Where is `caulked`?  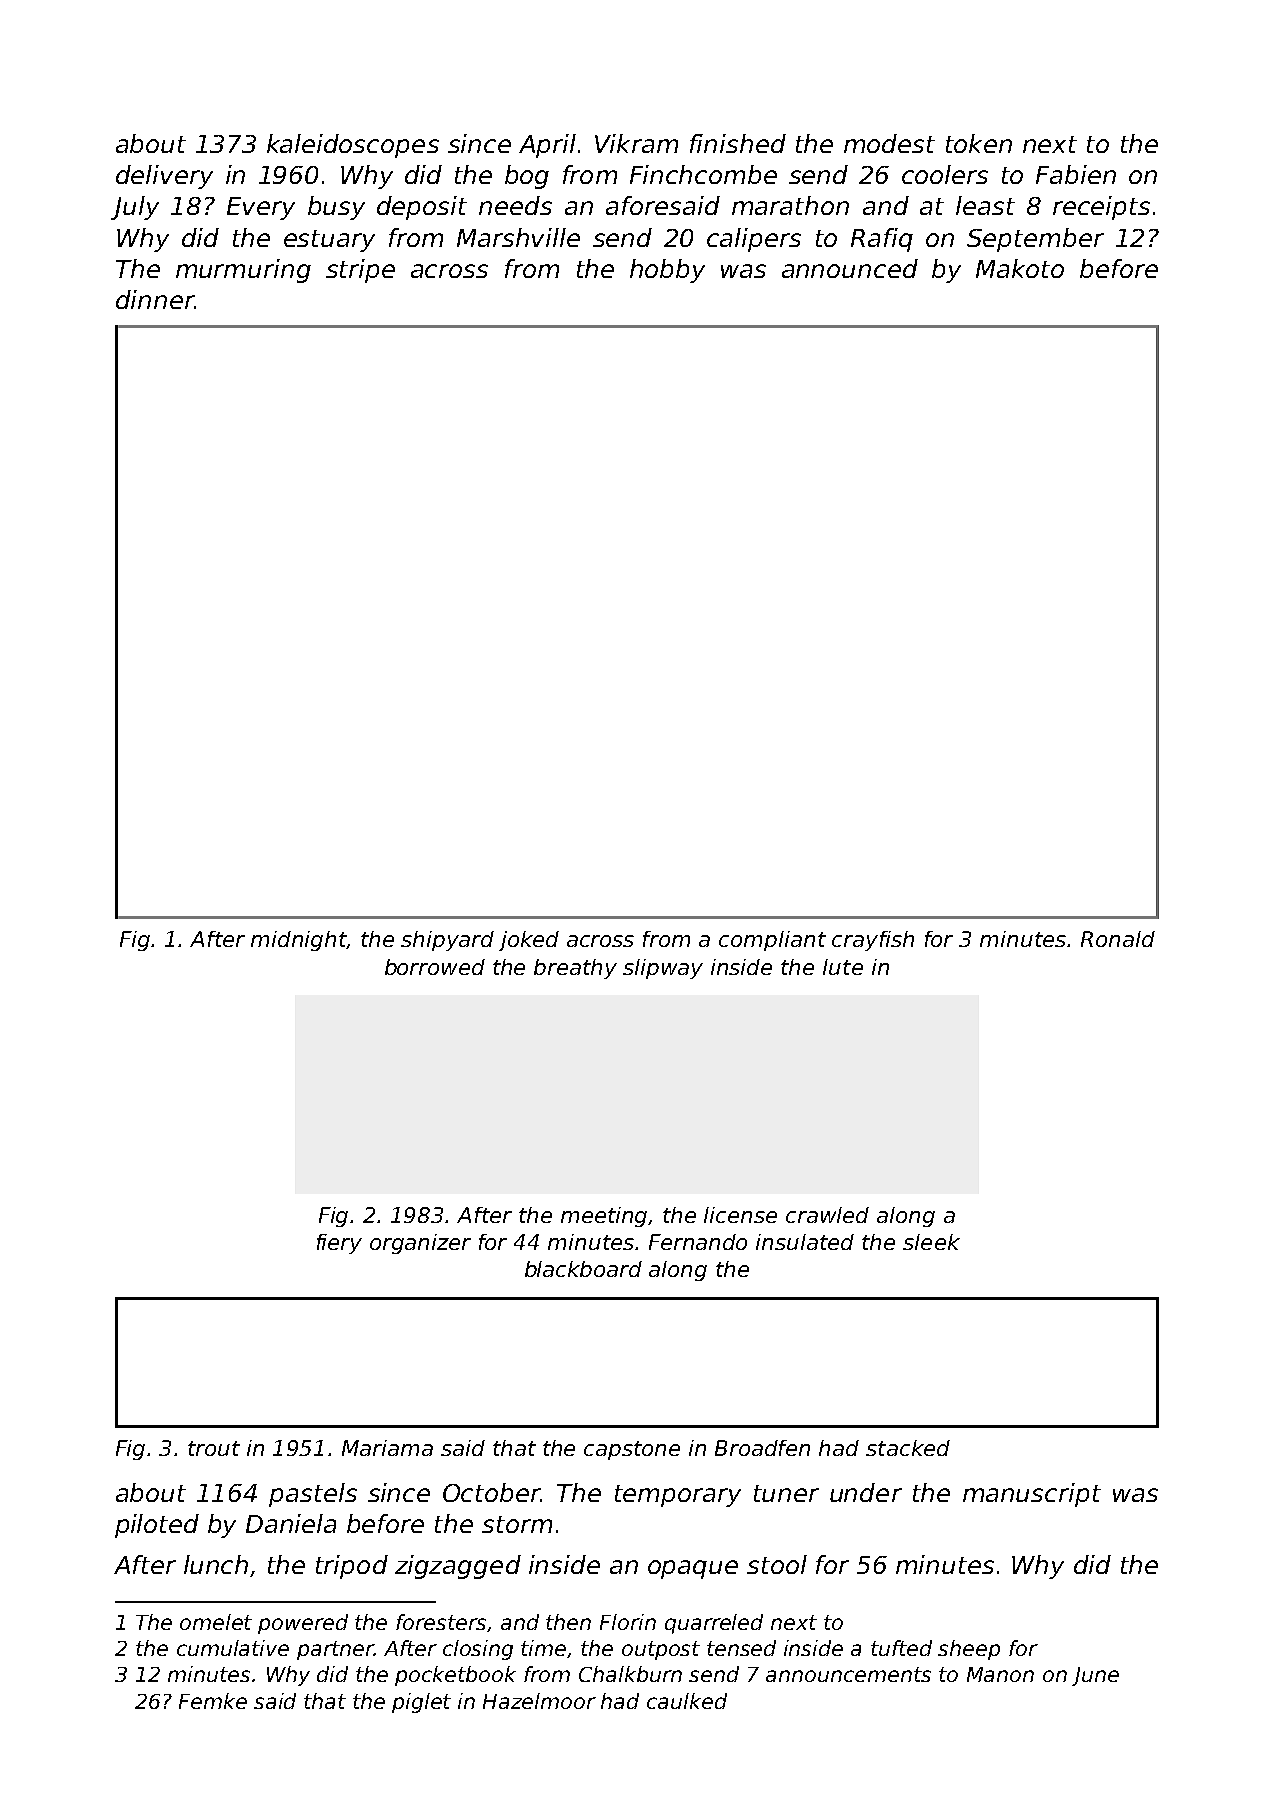
caulked is located at coordinates (687, 1701).
